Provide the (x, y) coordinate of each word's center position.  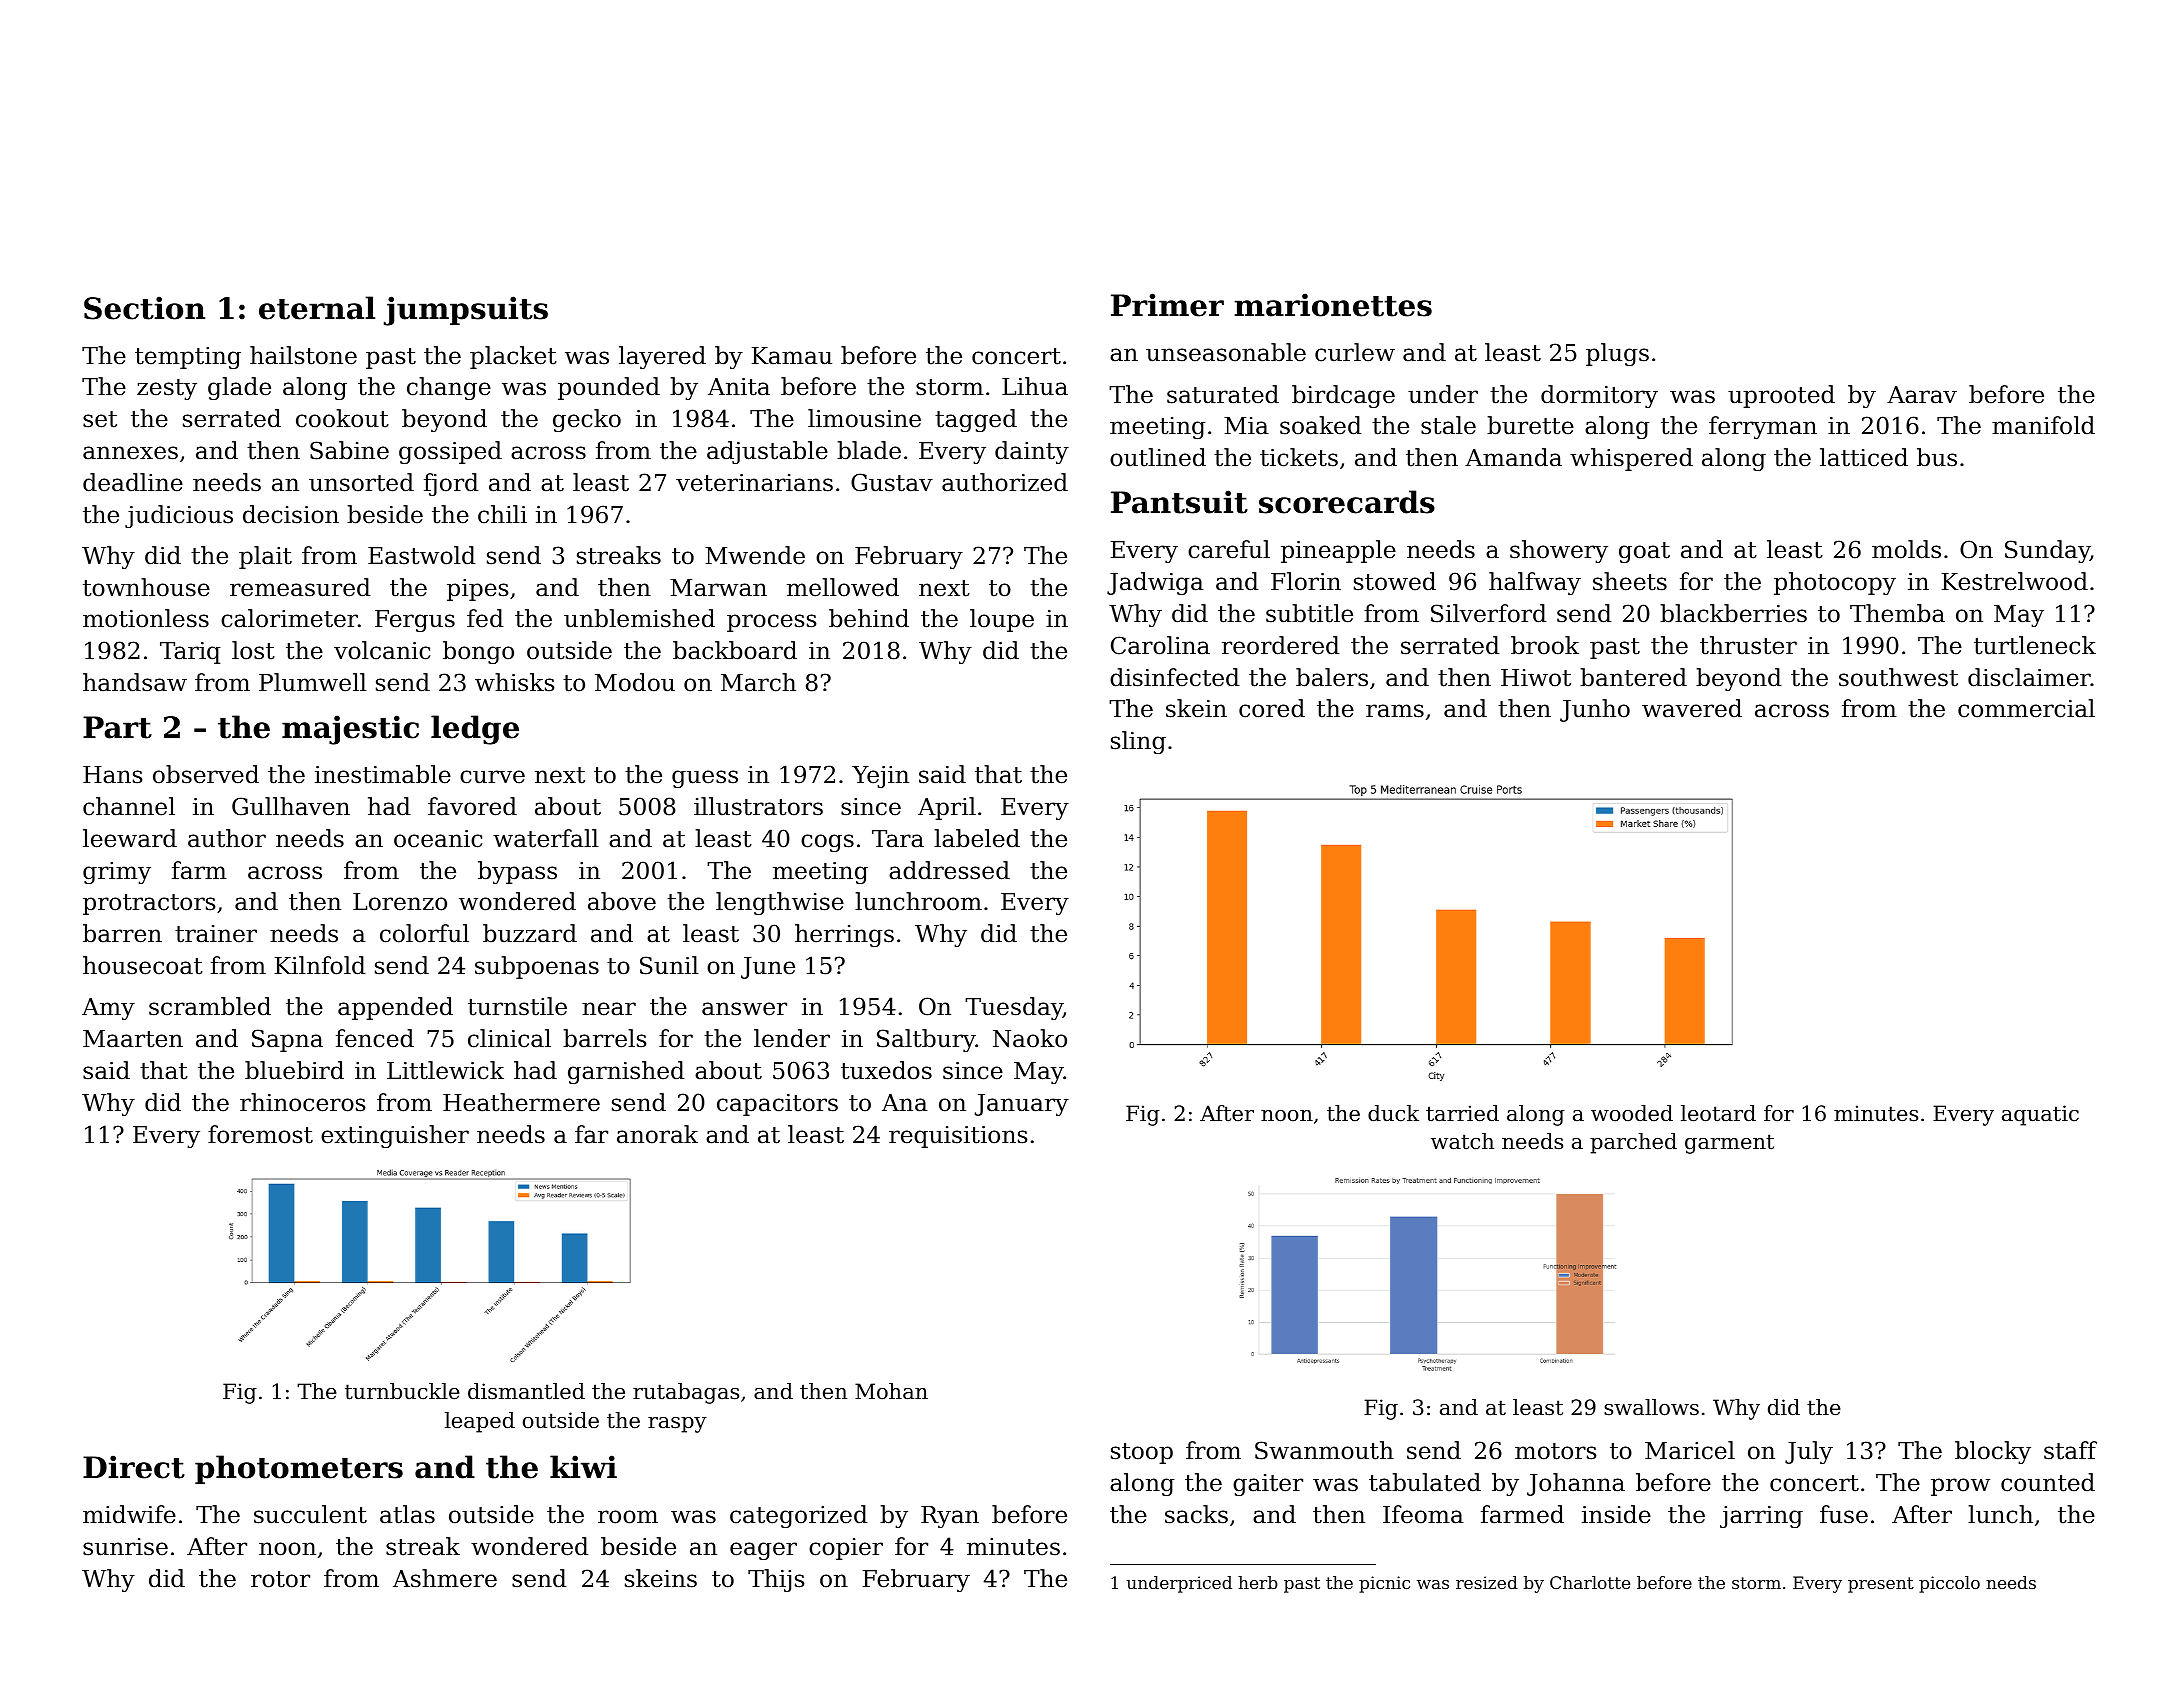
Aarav (1922, 395)
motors (1556, 1451)
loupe (1002, 620)
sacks (1196, 1514)
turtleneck (2035, 645)
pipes (478, 590)
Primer (1167, 305)
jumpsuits (466, 311)
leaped (480, 1422)
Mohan (891, 1391)
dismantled (526, 1391)
